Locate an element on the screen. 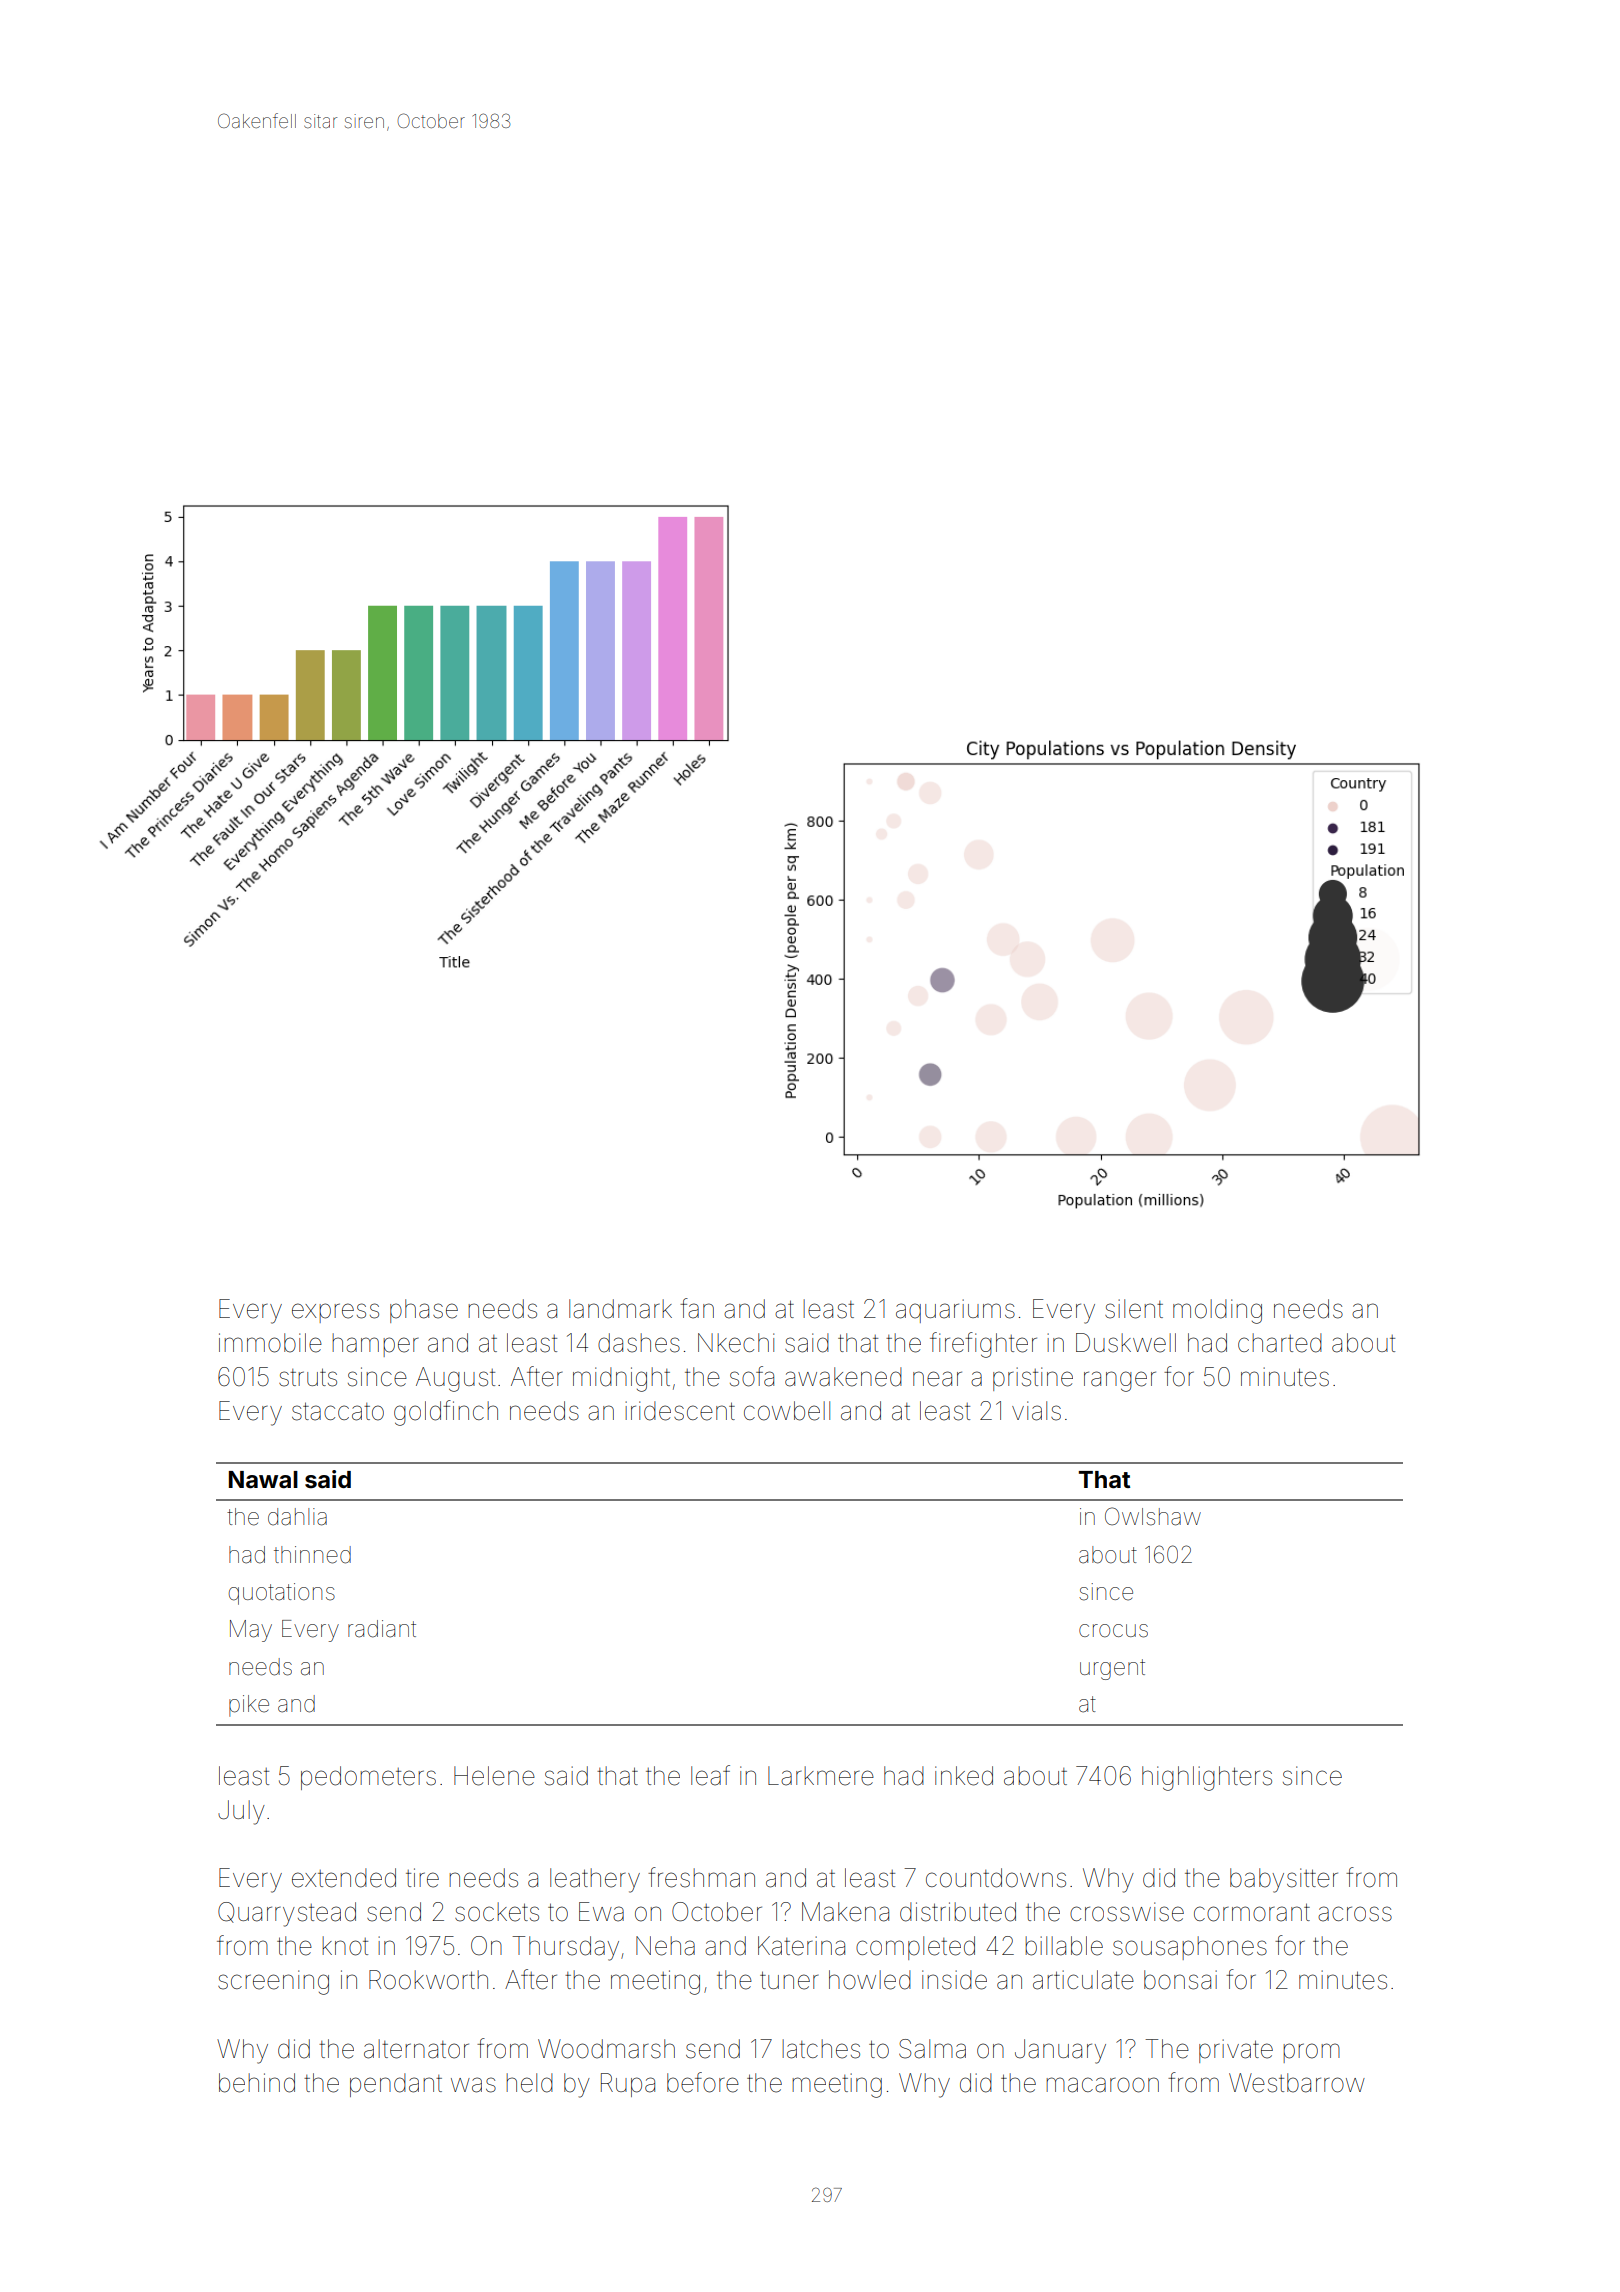 The width and height of the screenshot is (1620, 2292). aquariums is located at coordinates (955, 1311).
